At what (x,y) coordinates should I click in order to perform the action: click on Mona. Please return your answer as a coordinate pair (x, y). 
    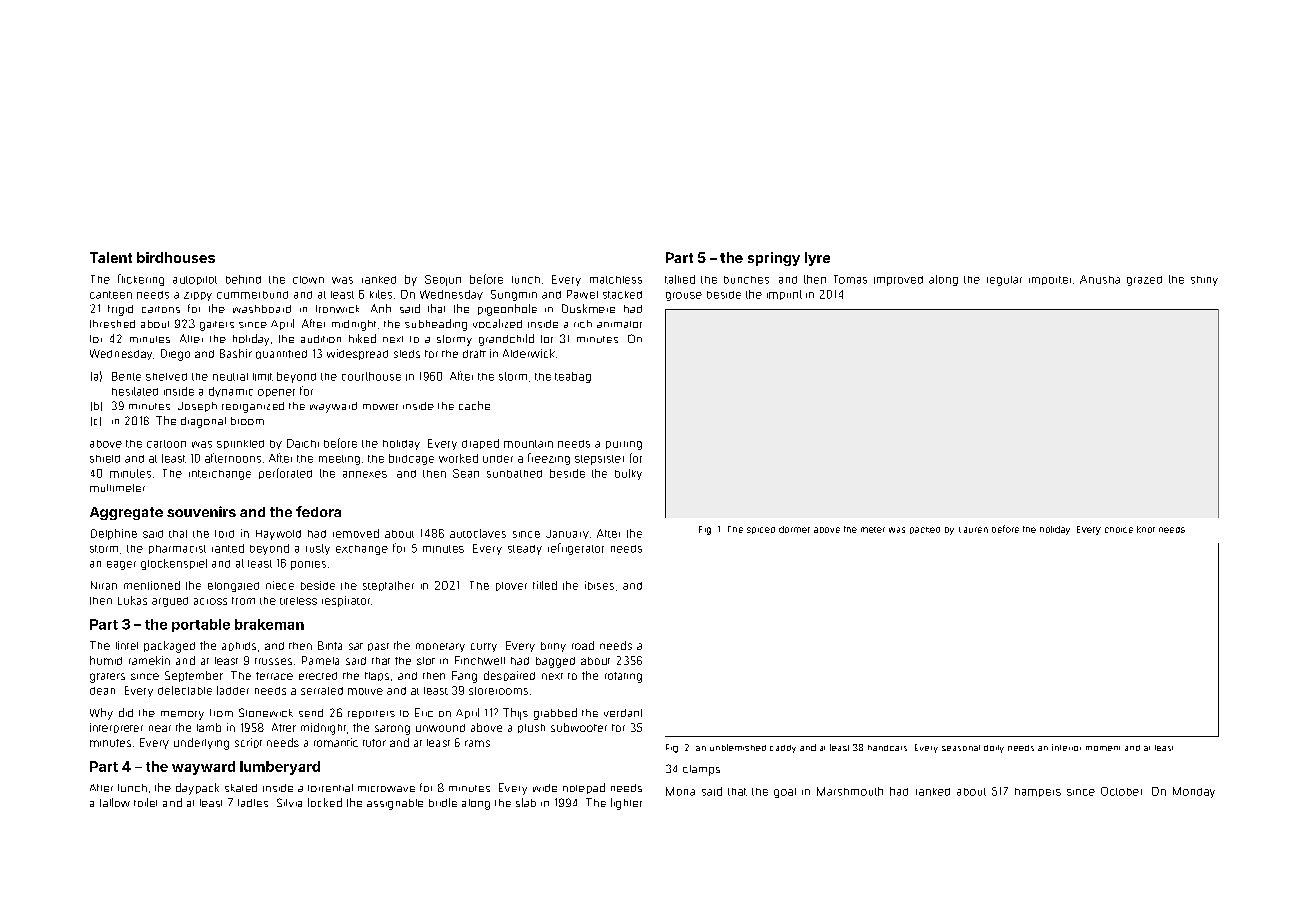
    Looking at the image, I should click on (680, 791).
